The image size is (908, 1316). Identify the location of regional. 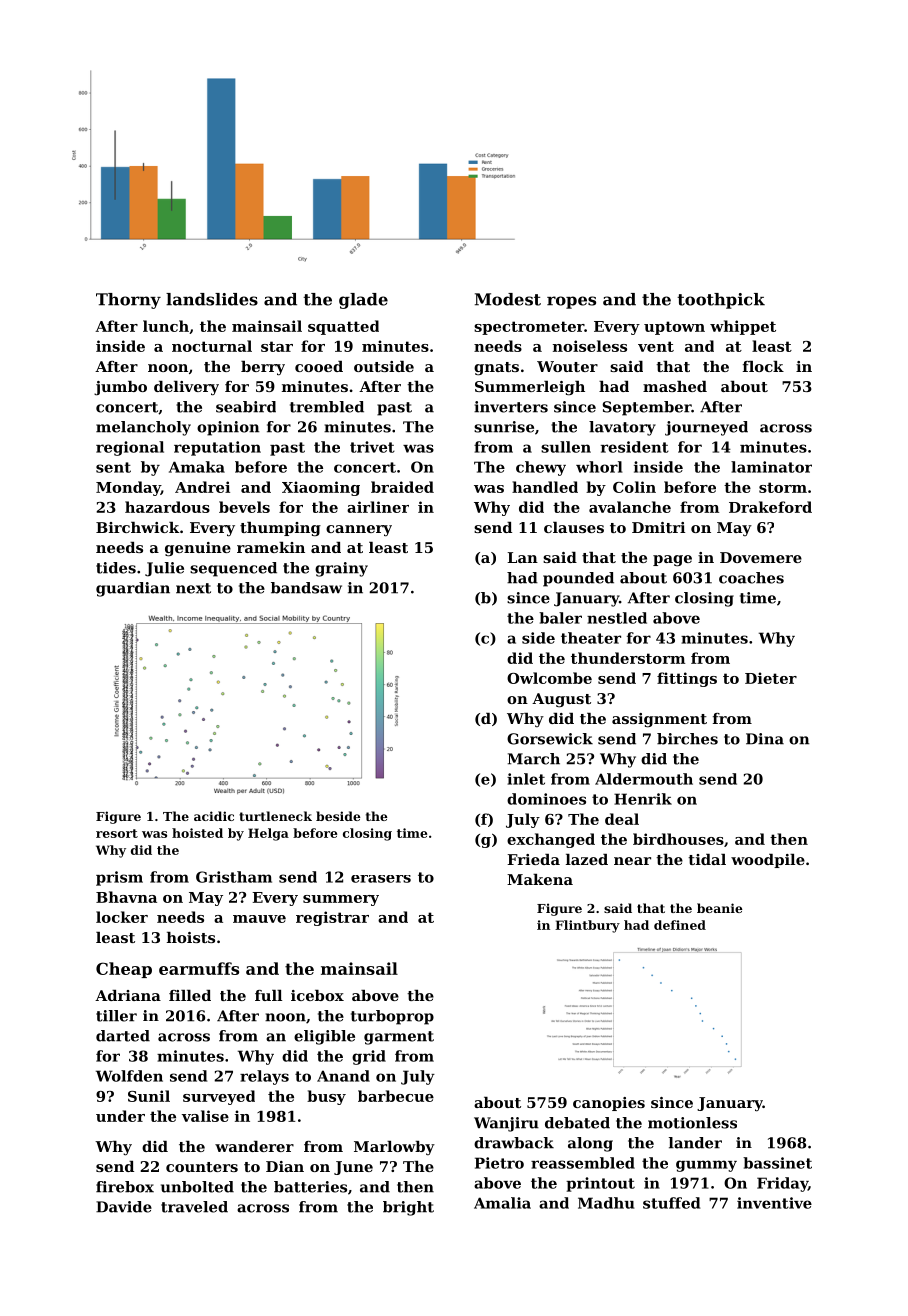
(130, 448).
